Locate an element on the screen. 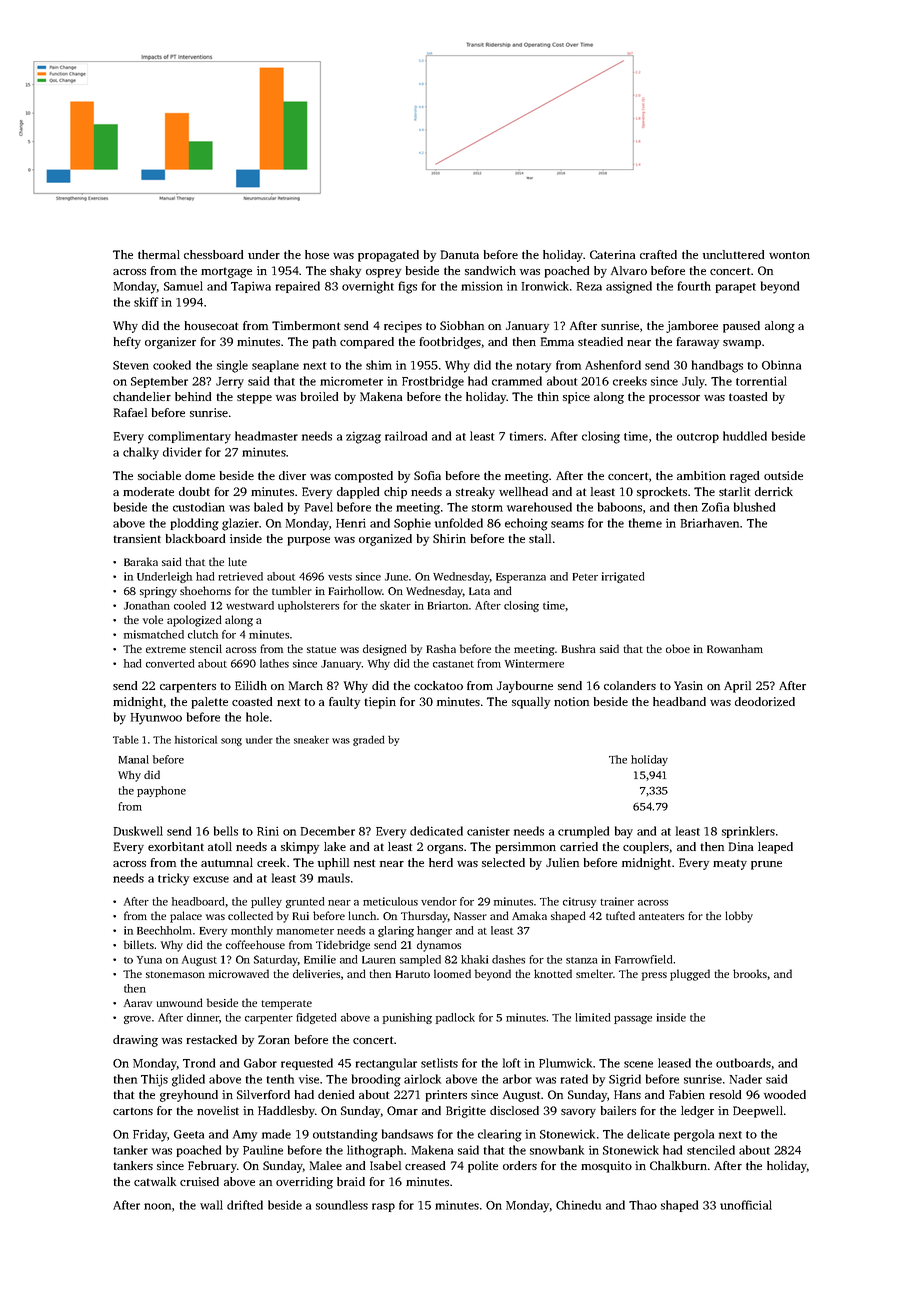 This screenshot has height=1308, width=924. punishing is located at coordinates (407, 1018).
